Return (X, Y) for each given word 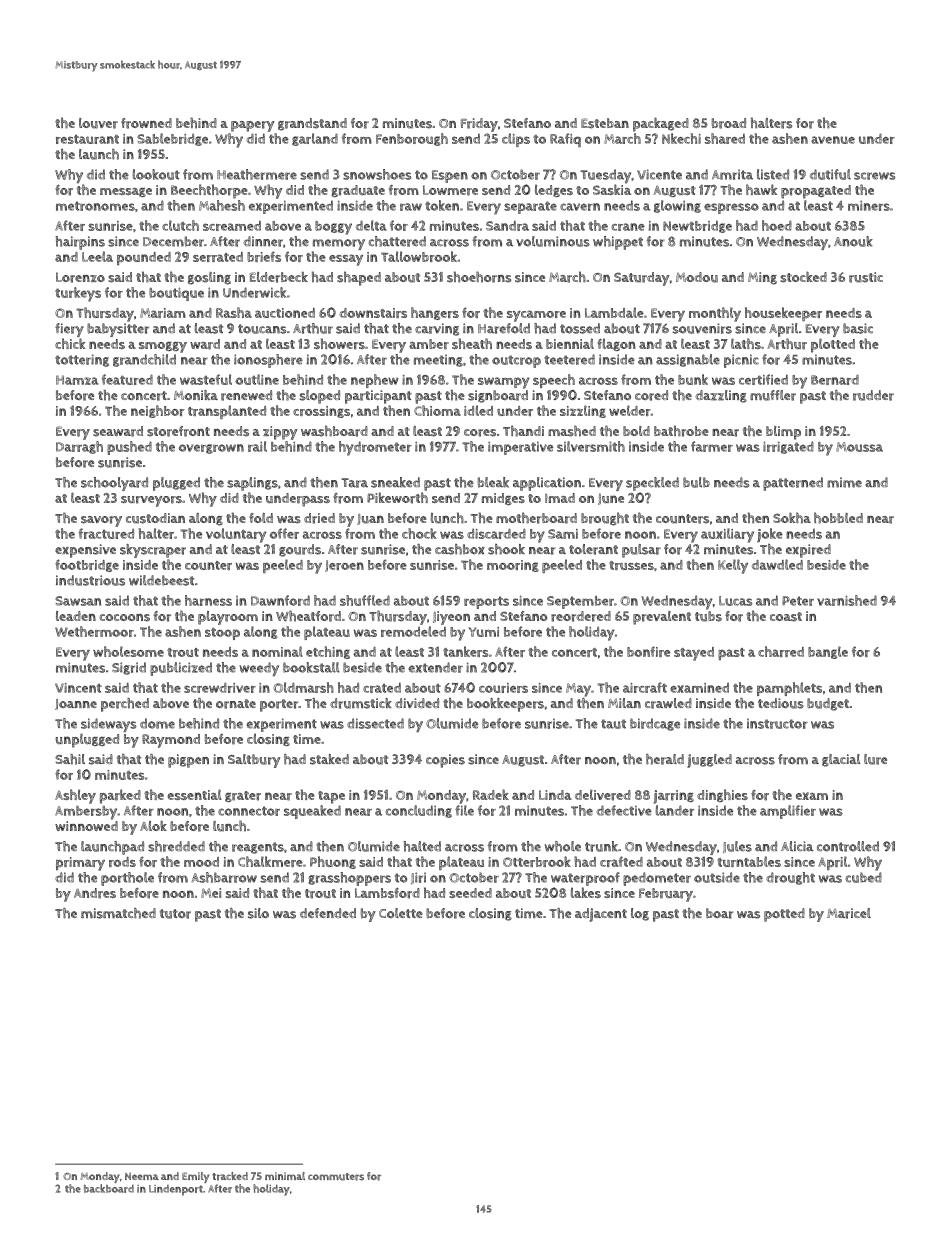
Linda (555, 795)
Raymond (171, 741)
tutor (175, 914)
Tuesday (605, 176)
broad (729, 123)
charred (781, 651)
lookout (156, 174)
